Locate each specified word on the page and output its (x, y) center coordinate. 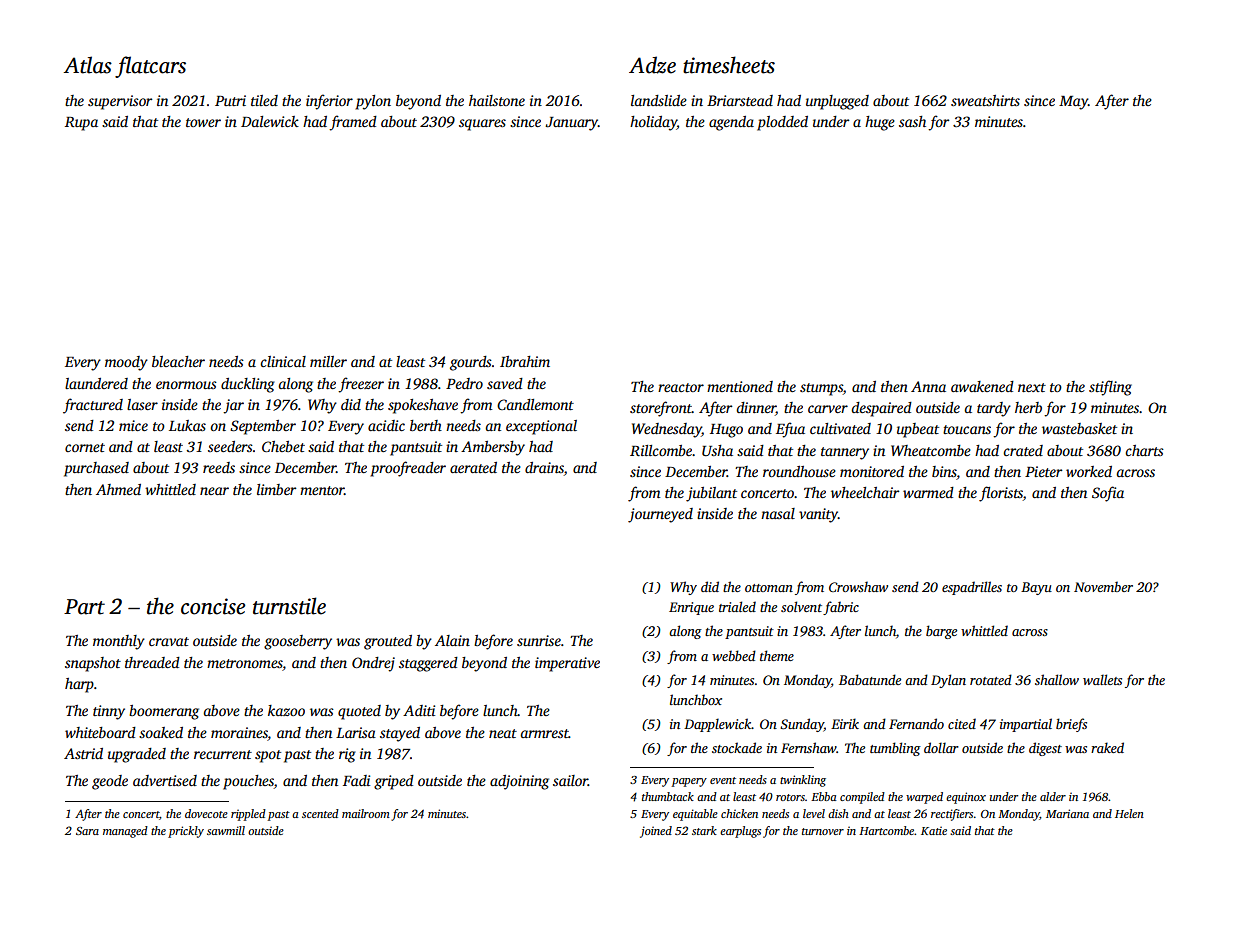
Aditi (419, 710)
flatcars (150, 67)
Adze (652, 65)
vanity (818, 515)
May (1073, 103)
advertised (165, 780)
